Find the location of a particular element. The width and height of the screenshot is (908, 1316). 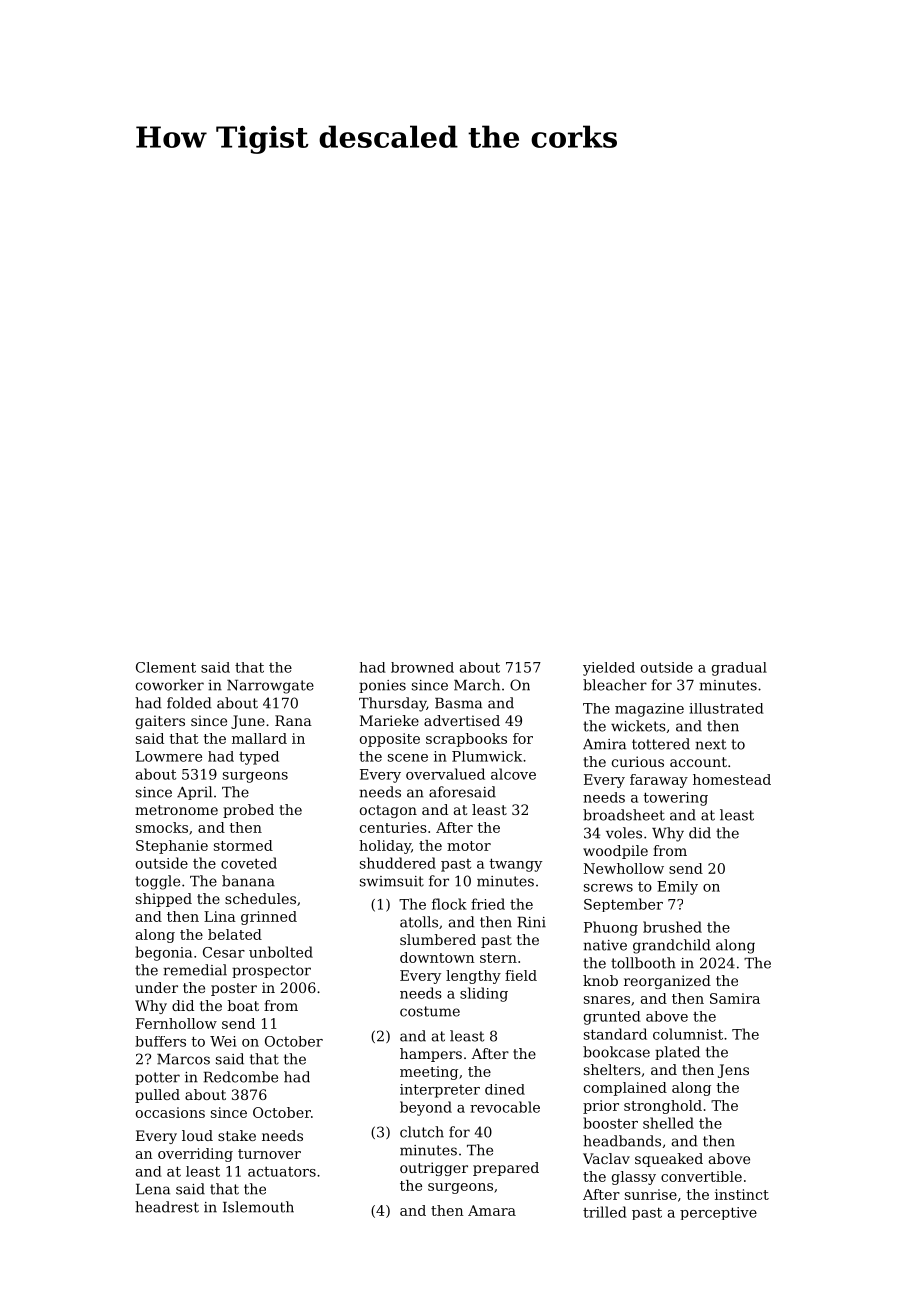

revocable is located at coordinates (505, 1107).
